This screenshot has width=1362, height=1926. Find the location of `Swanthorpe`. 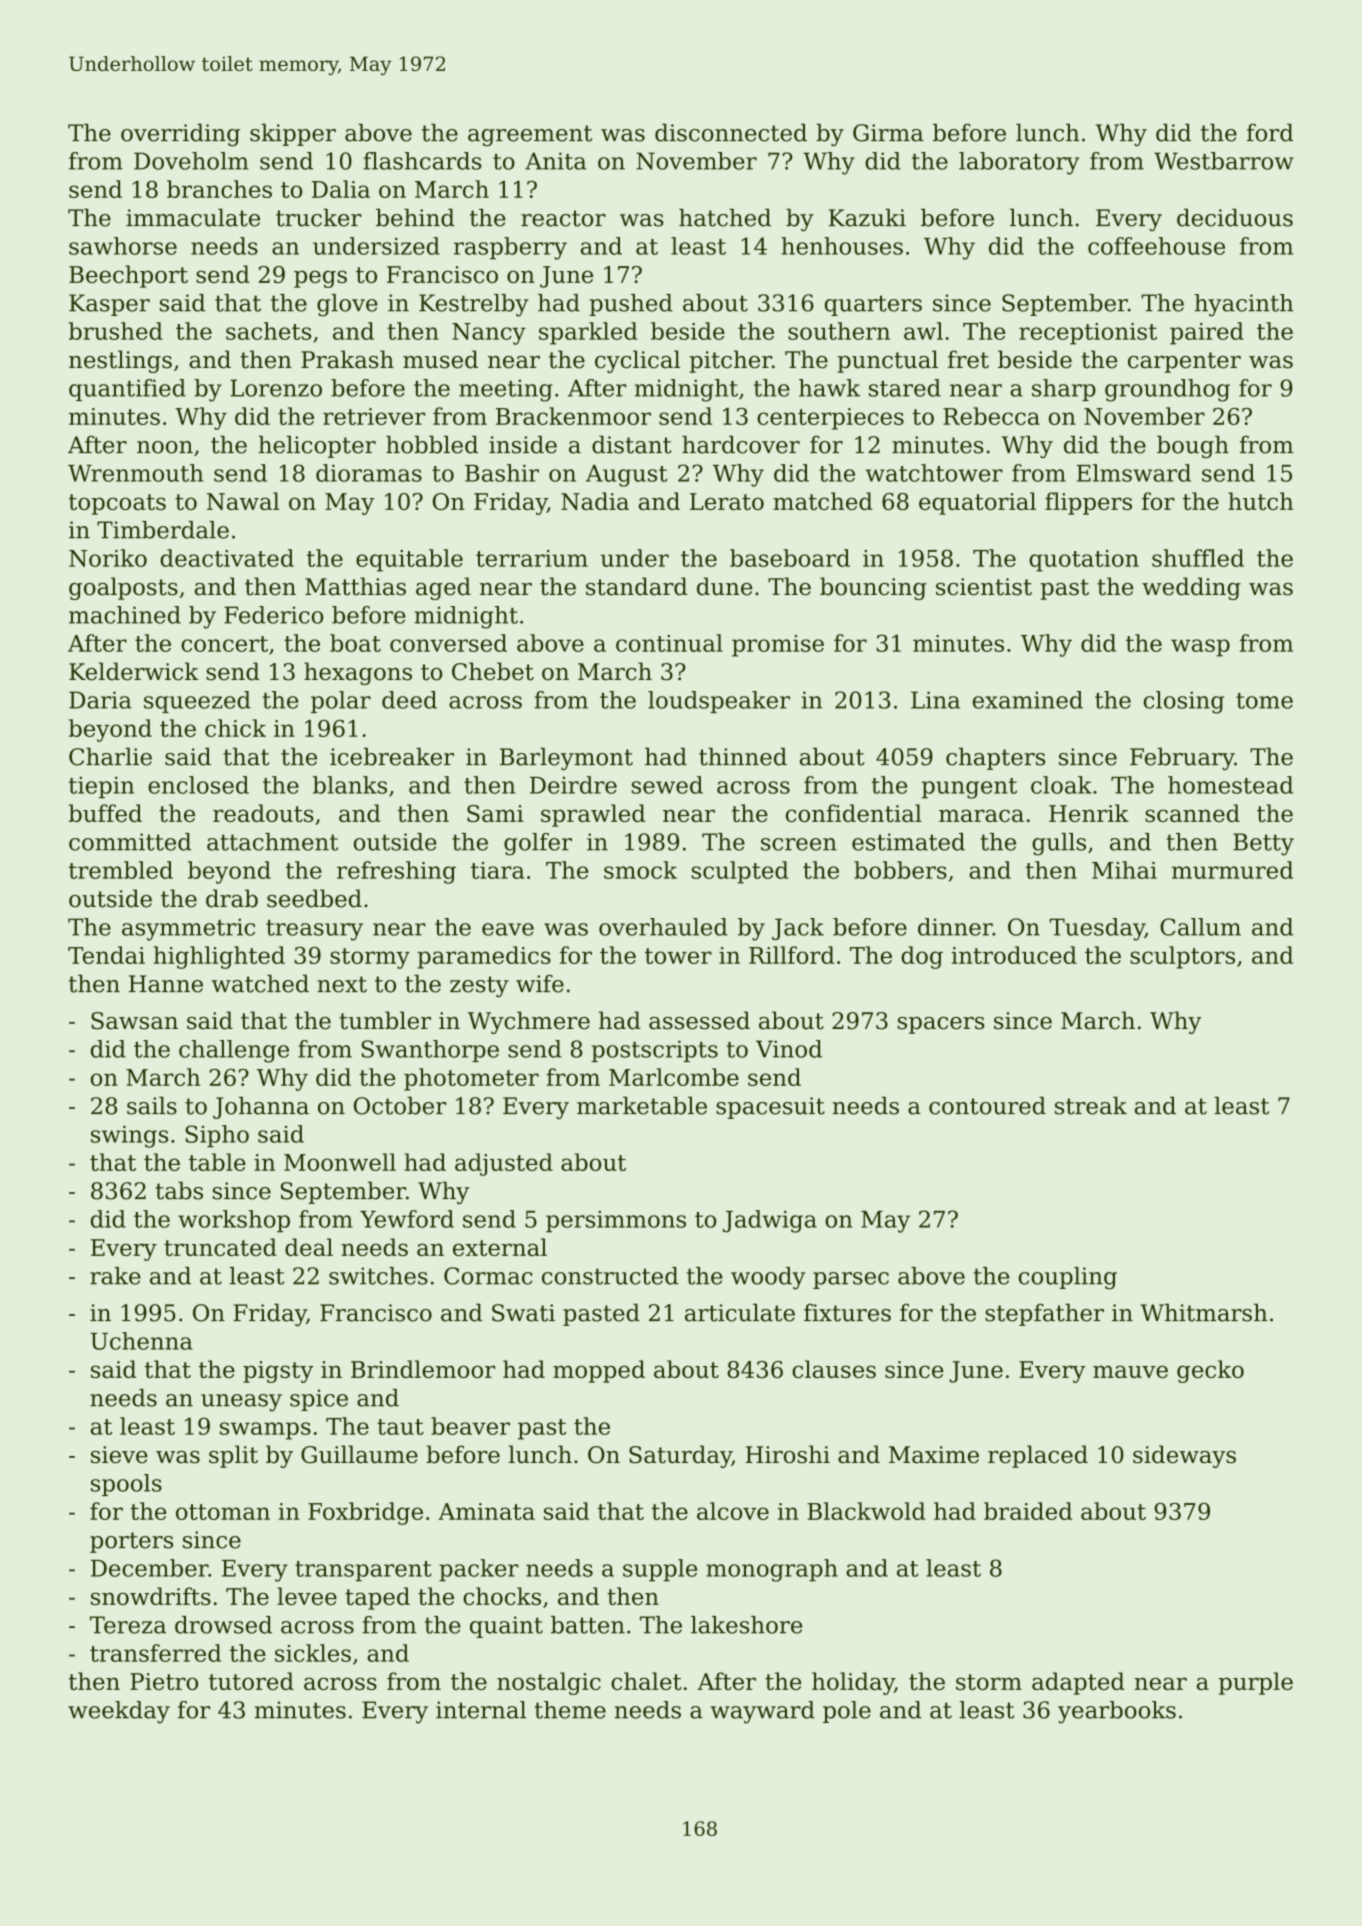

Swanthorpe is located at coordinates (430, 1051).
